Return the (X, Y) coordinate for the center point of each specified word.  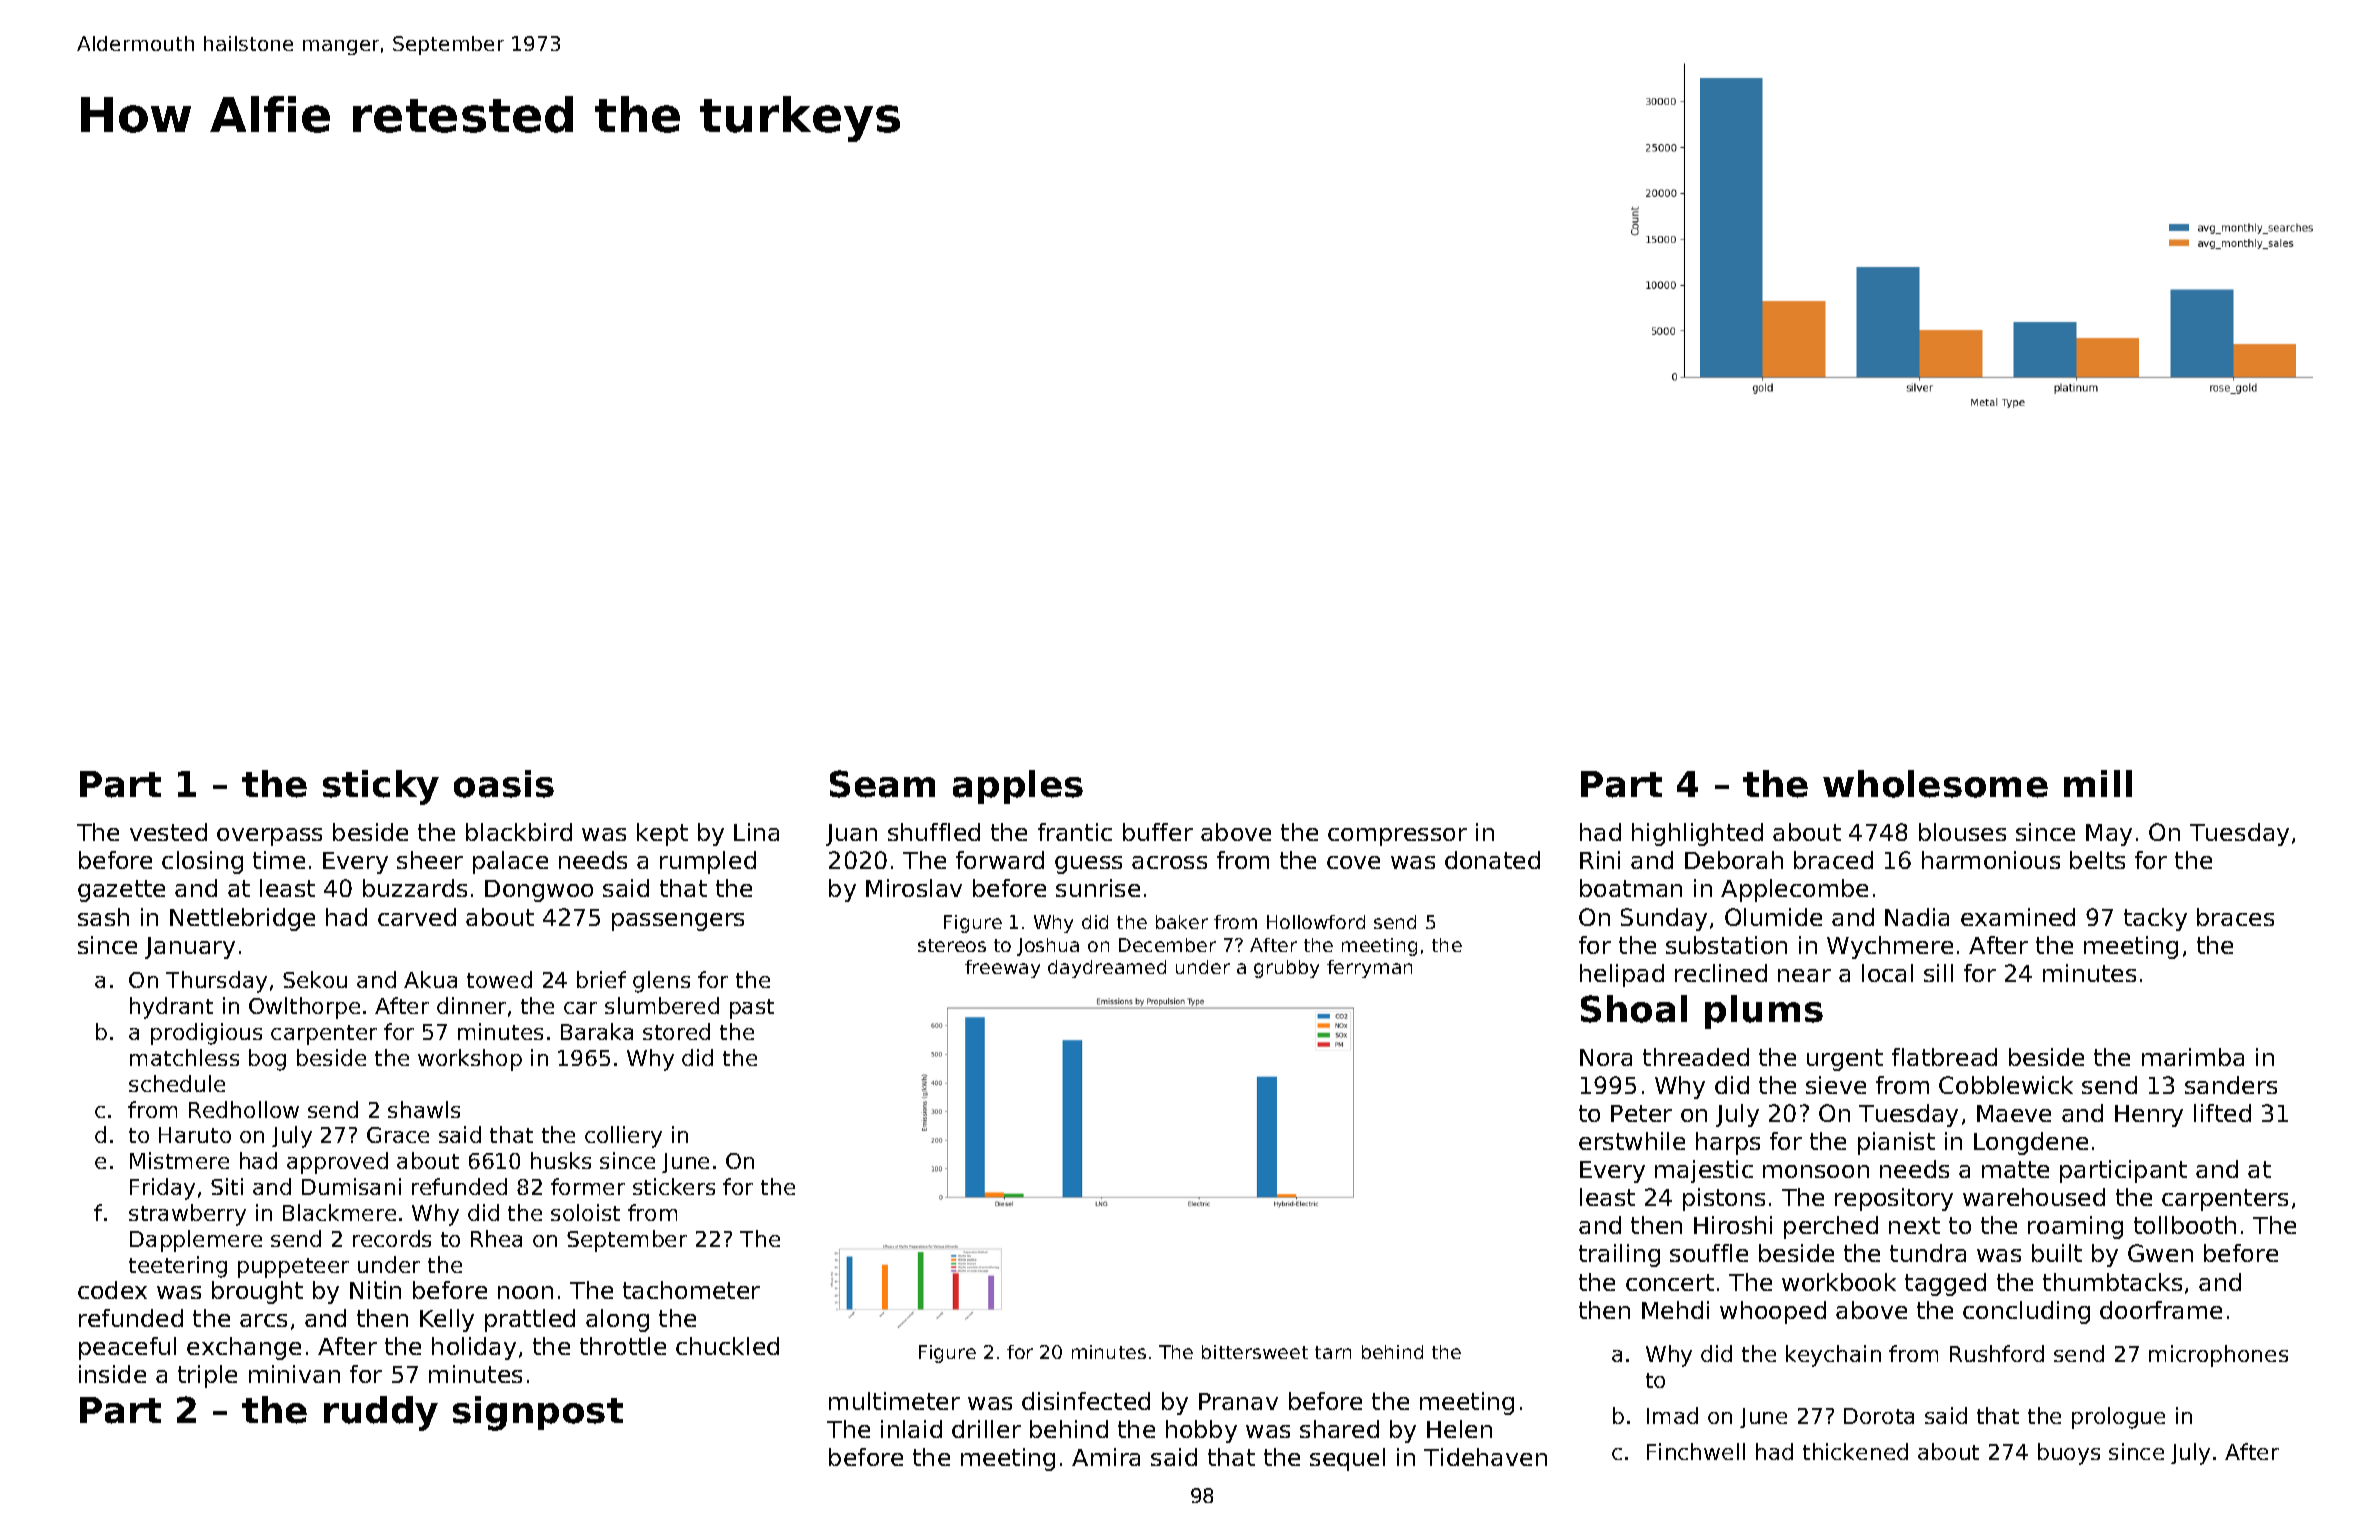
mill (2098, 783)
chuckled (727, 1346)
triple (207, 1376)
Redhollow (244, 1109)
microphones (2218, 1356)
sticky (381, 787)
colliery (623, 1137)
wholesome (1935, 784)
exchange (244, 1348)
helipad (1622, 975)
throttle (623, 1346)
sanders (2231, 1085)
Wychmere (1890, 947)
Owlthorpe (304, 1008)
